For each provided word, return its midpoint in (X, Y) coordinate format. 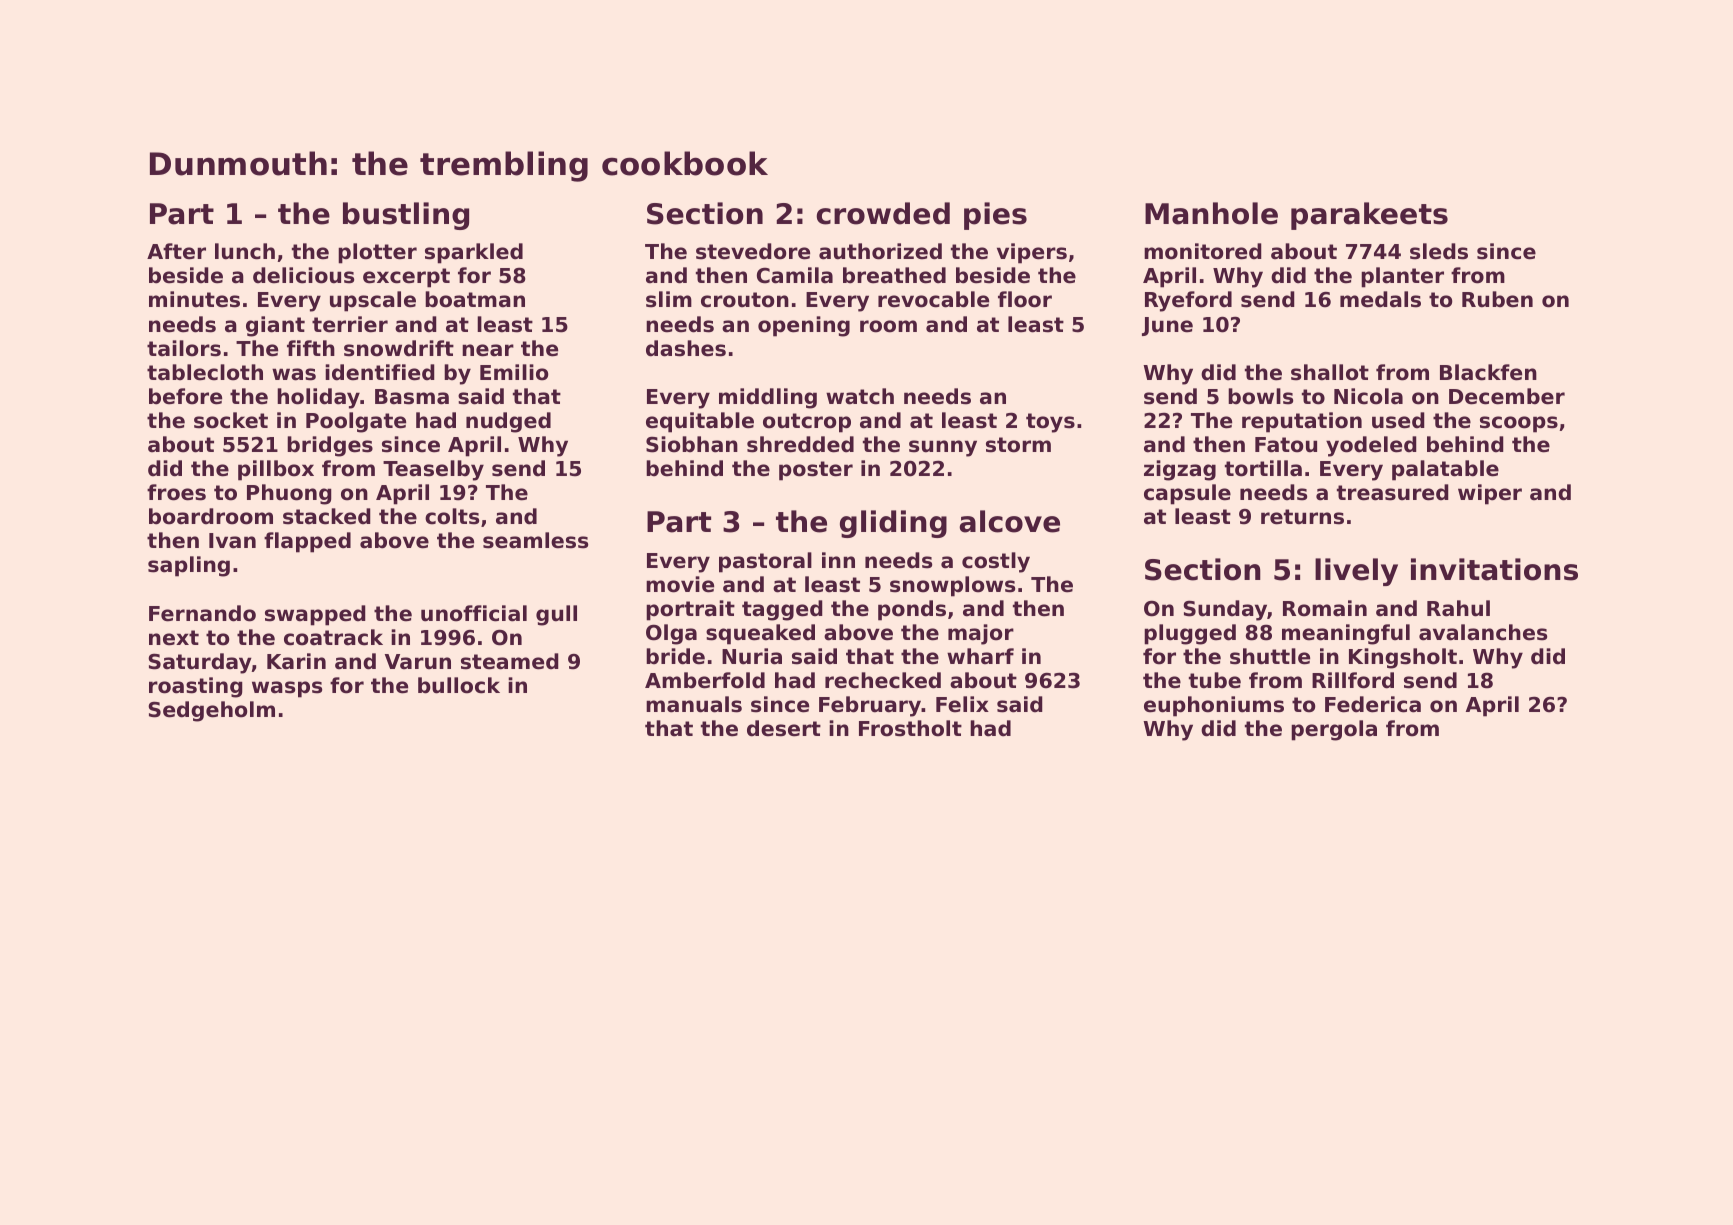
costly (996, 562)
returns (1302, 517)
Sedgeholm (211, 711)
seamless (535, 540)
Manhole (1211, 213)
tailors (184, 348)
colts (452, 516)
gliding (893, 524)
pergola (1334, 730)
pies (995, 216)
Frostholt (910, 728)
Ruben (1497, 299)
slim (669, 299)
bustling (406, 216)
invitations (1494, 569)
